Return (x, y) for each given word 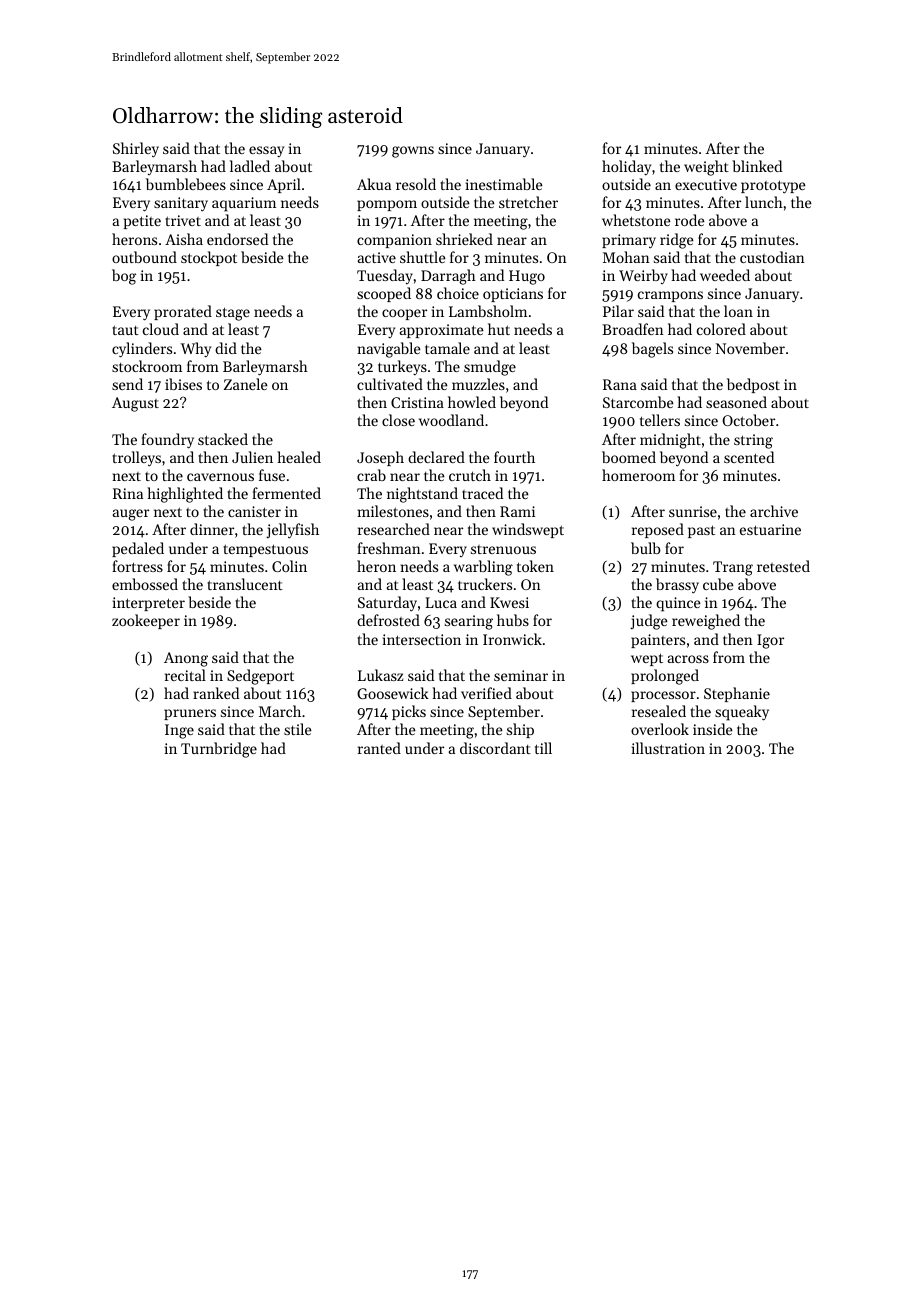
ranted (379, 748)
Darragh (448, 277)
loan (738, 311)
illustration (668, 748)
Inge (179, 731)
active (377, 257)
